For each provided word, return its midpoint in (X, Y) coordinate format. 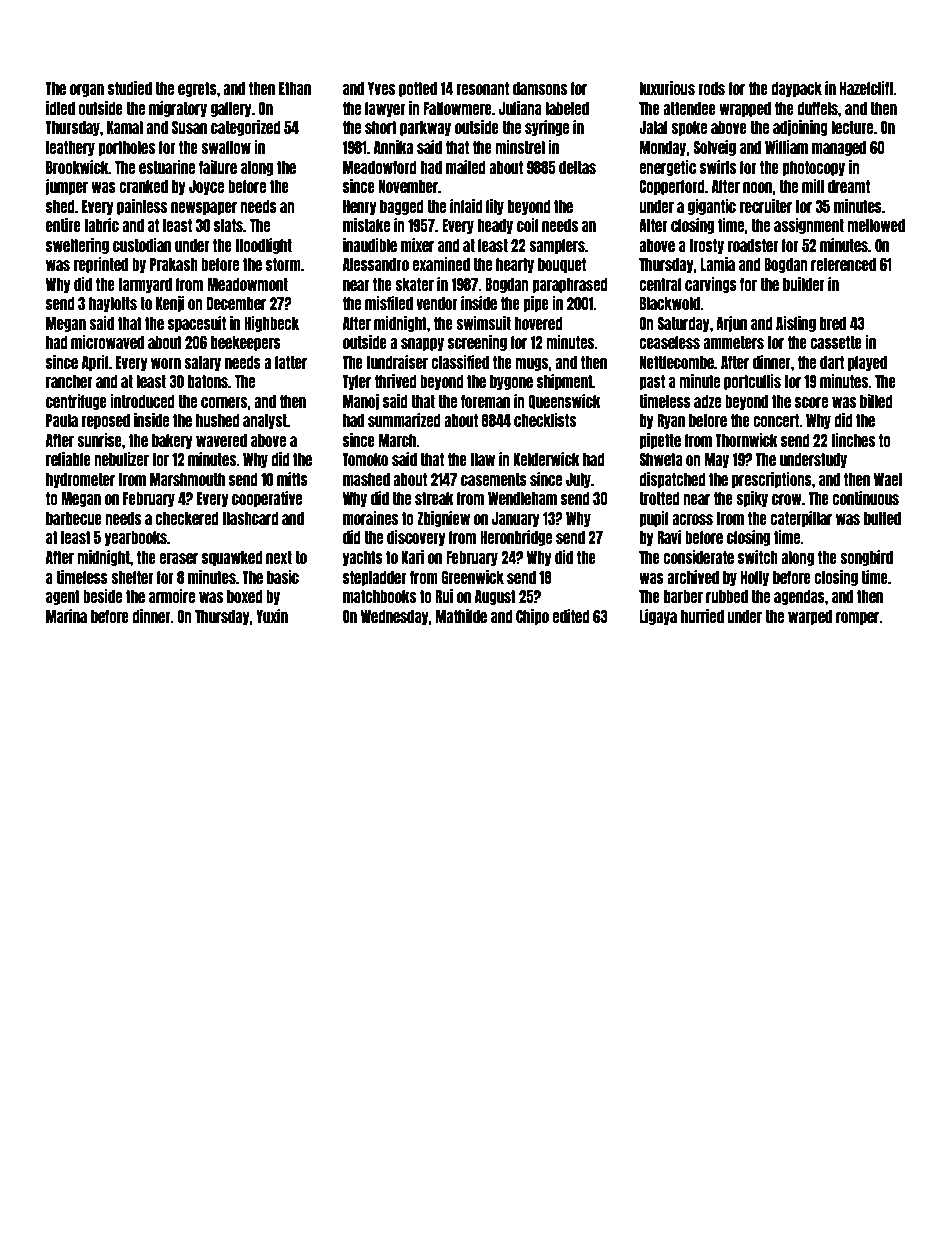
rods (711, 88)
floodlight (263, 246)
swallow (226, 147)
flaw (482, 459)
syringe (547, 128)
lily (495, 207)
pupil (653, 519)
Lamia (718, 264)
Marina (66, 616)
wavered (221, 440)
